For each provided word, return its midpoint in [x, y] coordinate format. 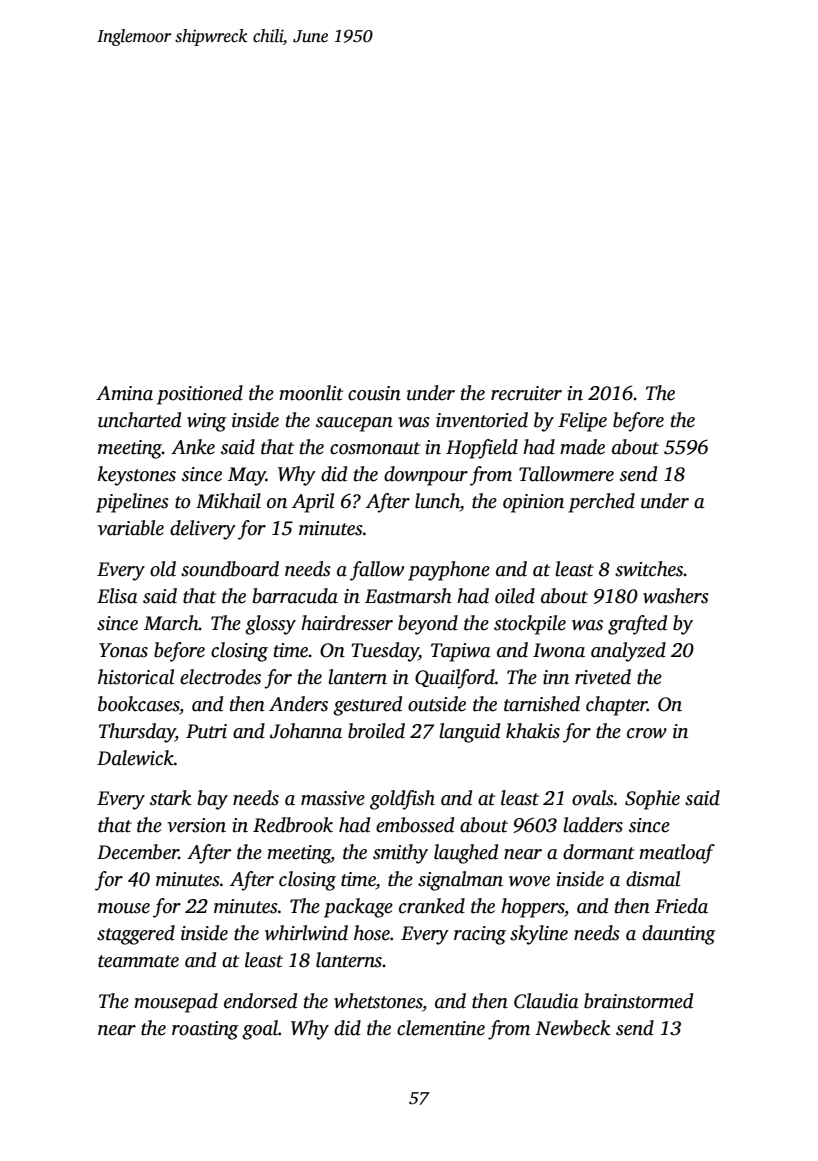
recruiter [526, 393]
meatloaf [677, 854]
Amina [124, 393]
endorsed [260, 1001]
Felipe [582, 422]
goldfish [402, 800]
